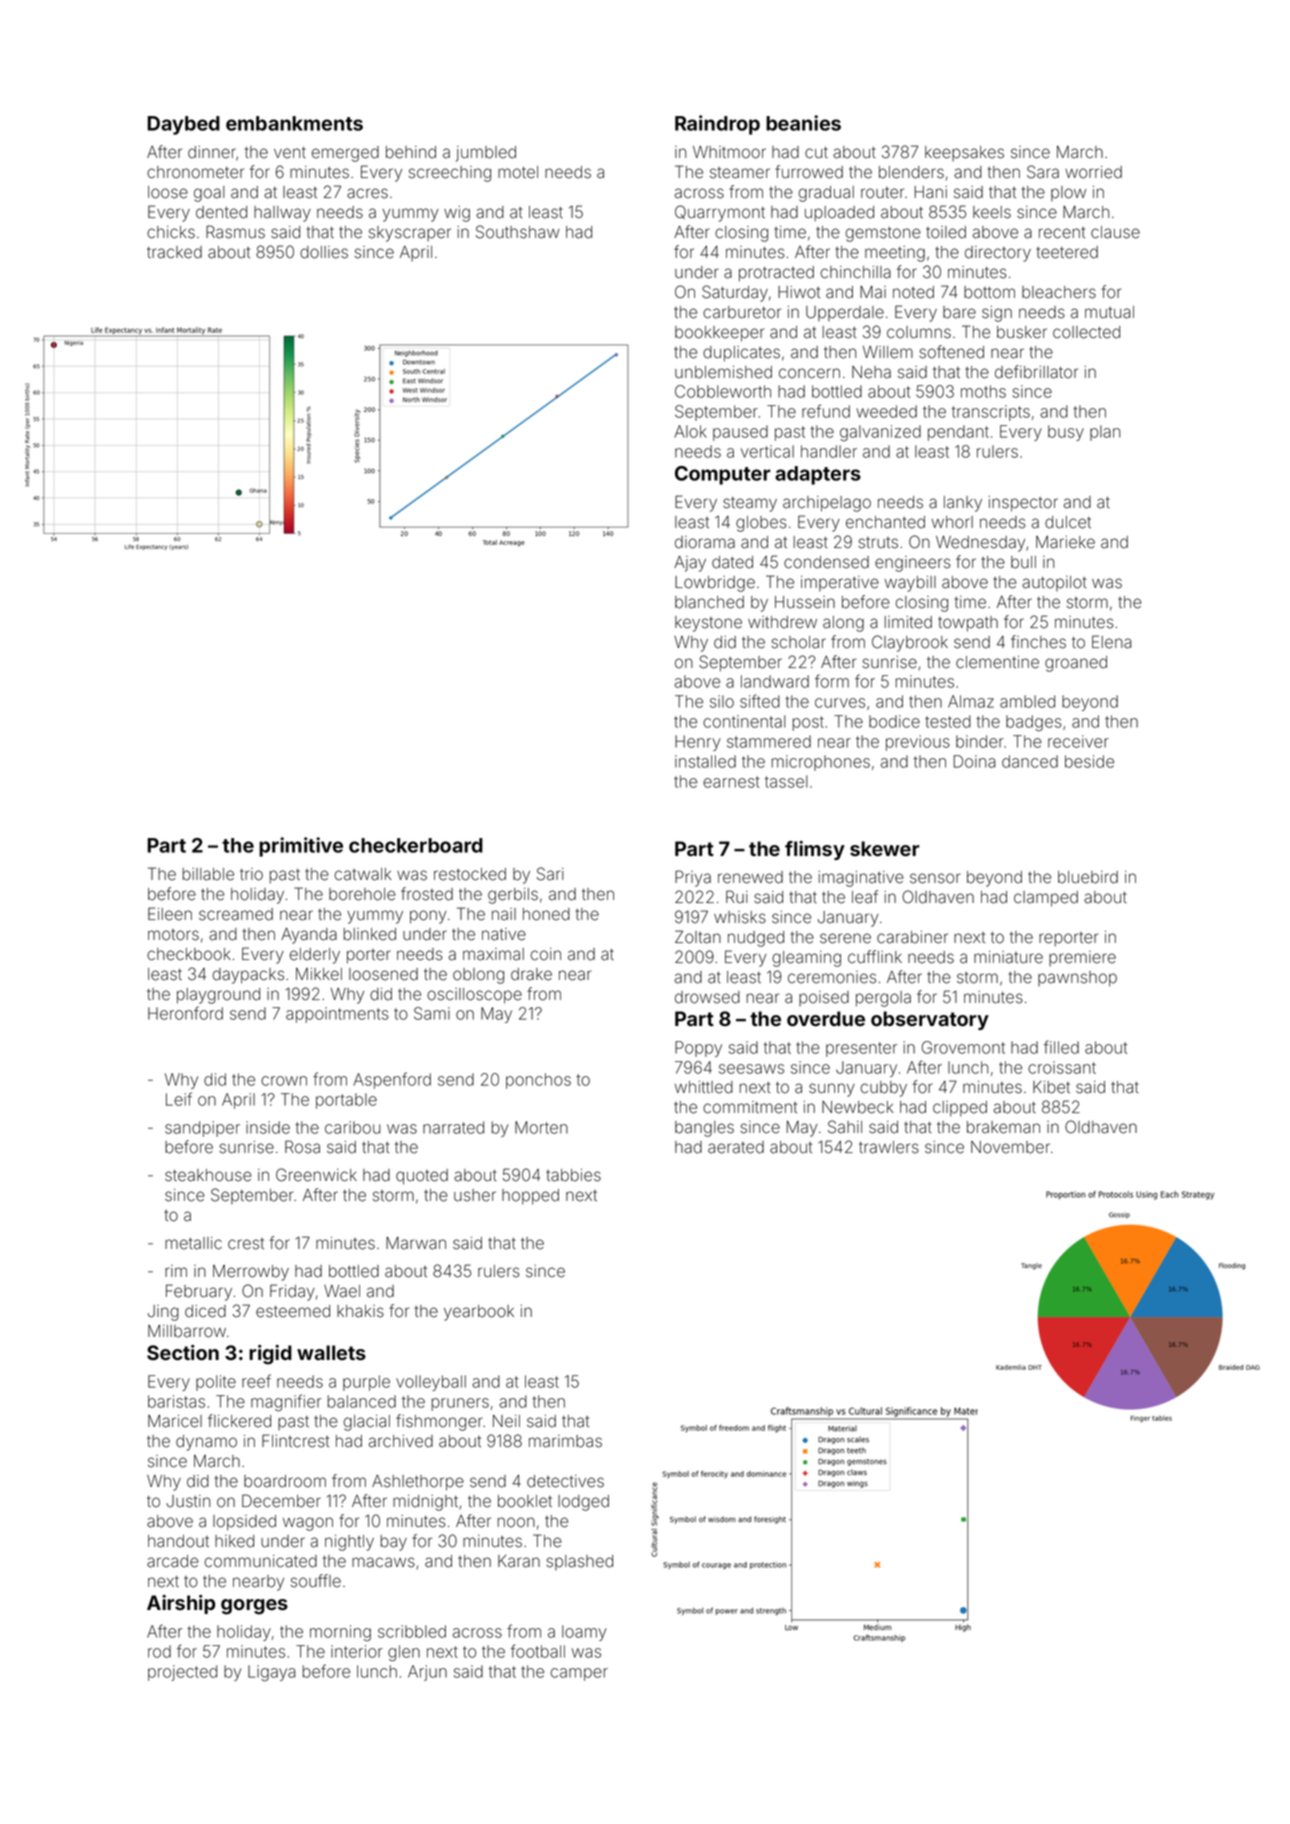 Image resolution: width=1290 pixels, height=1824 pixels. Describe the element at coordinates (584, 1633) in the screenshot. I see `loamy` at that location.
